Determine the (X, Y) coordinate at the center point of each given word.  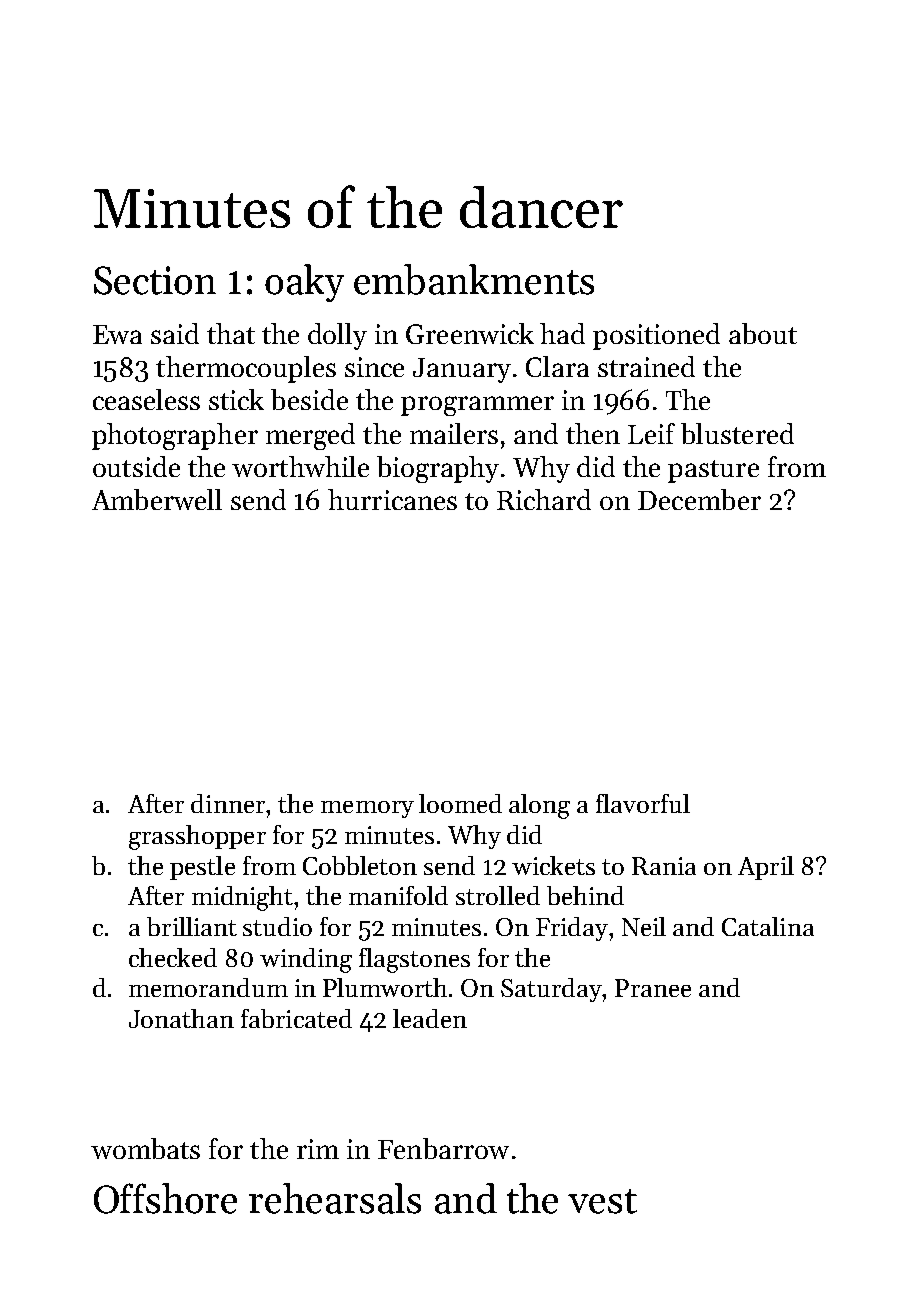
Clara (557, 366)
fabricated (296, 1018)
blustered (737, 433)
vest (602, 1201)
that (231, 333)
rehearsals (335, 1198)
